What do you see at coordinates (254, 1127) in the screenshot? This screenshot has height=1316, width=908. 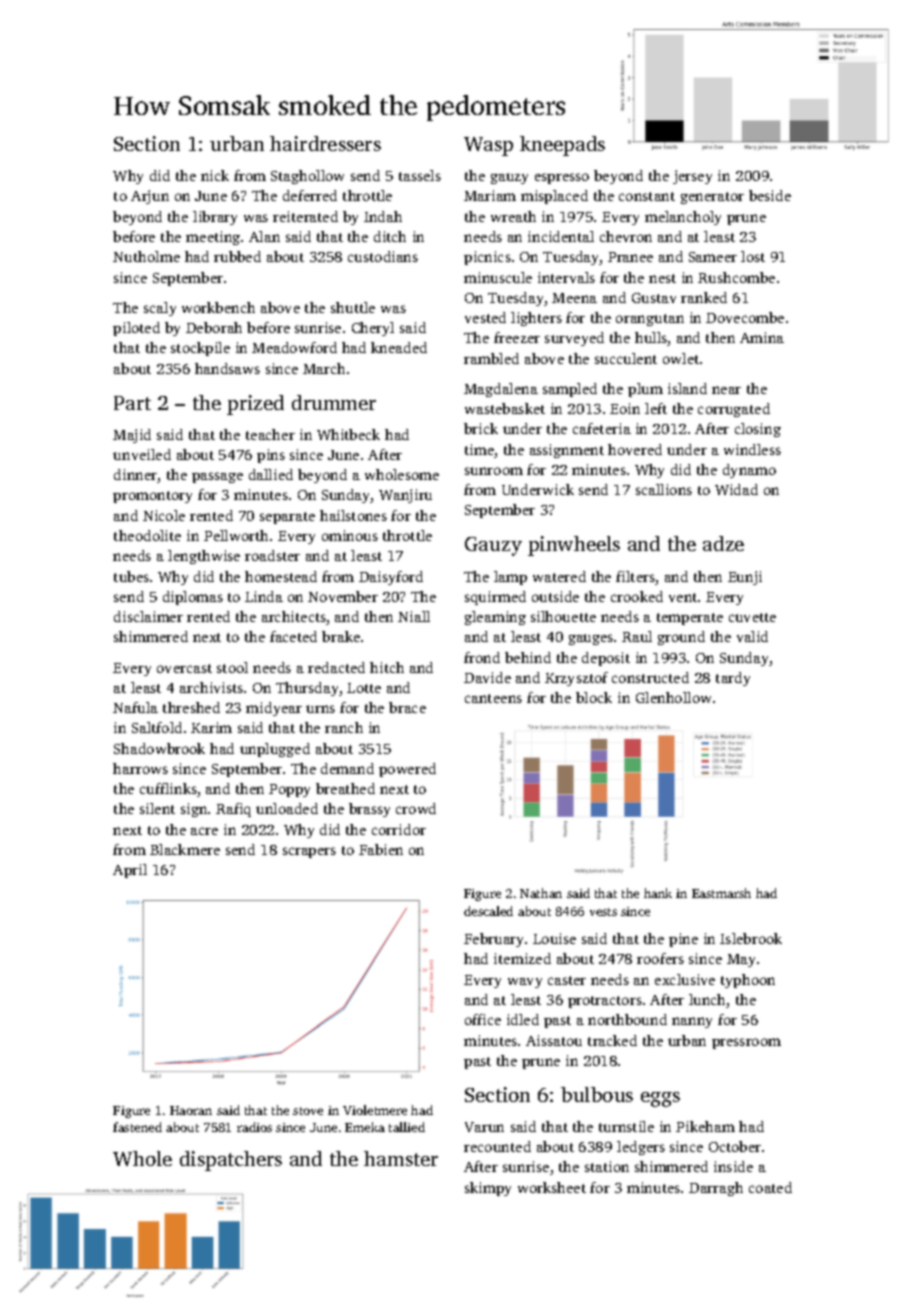 I see `radios` at bounding box center [254, 1127].
